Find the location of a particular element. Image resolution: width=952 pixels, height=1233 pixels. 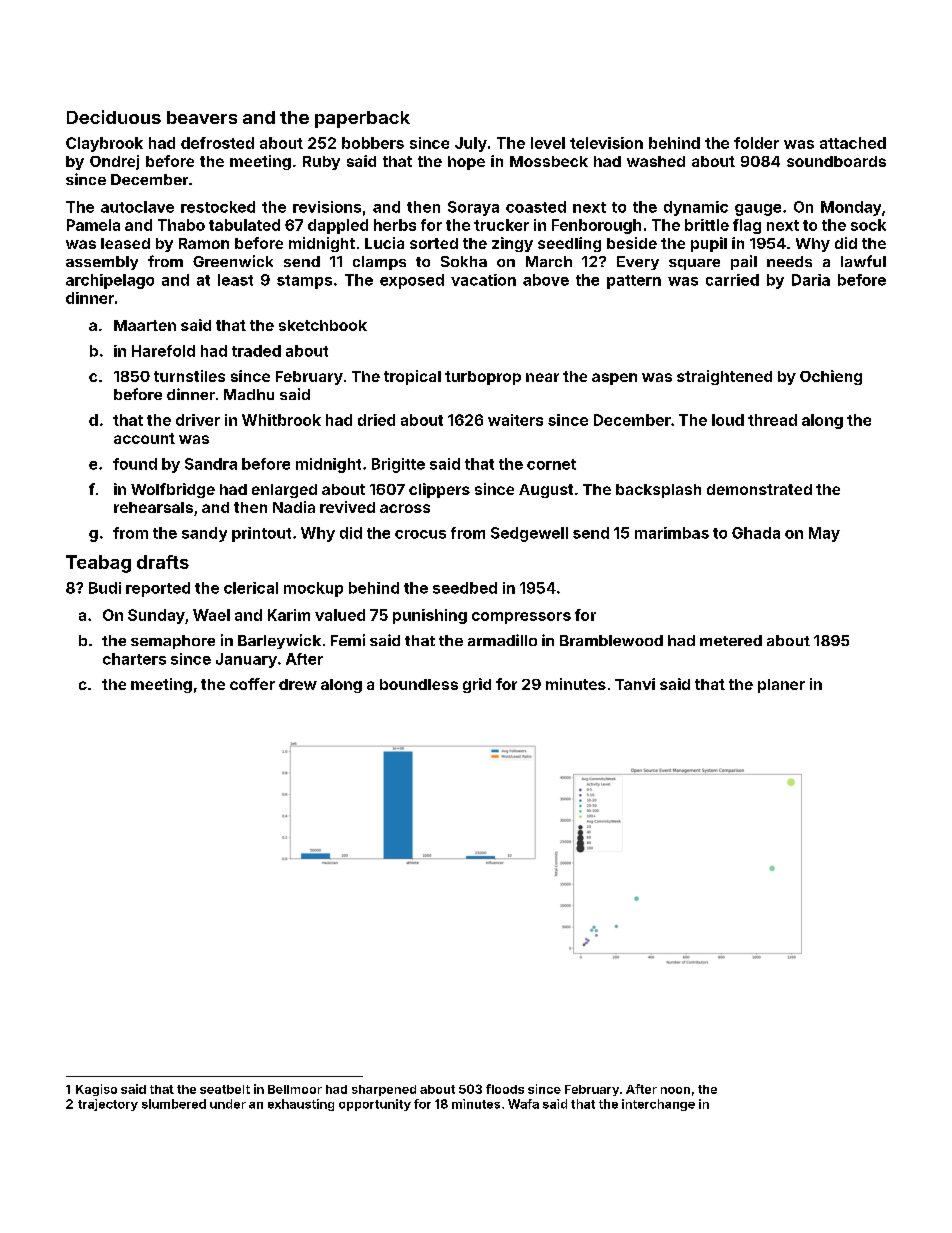

seedbed is located at coordinates (465, 588).
